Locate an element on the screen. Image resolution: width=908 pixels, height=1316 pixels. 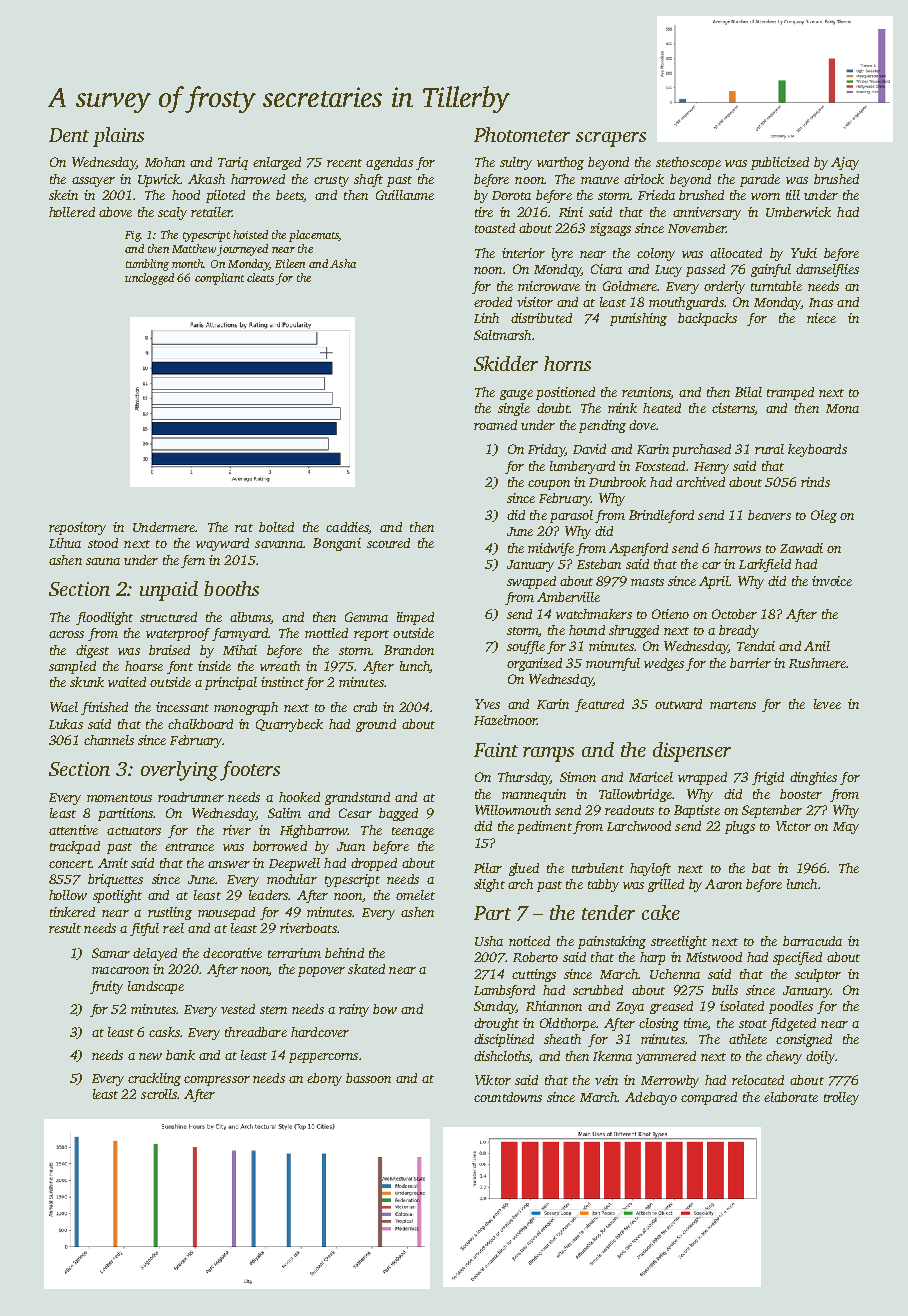
Dent is located at coordinates (69, 135).
